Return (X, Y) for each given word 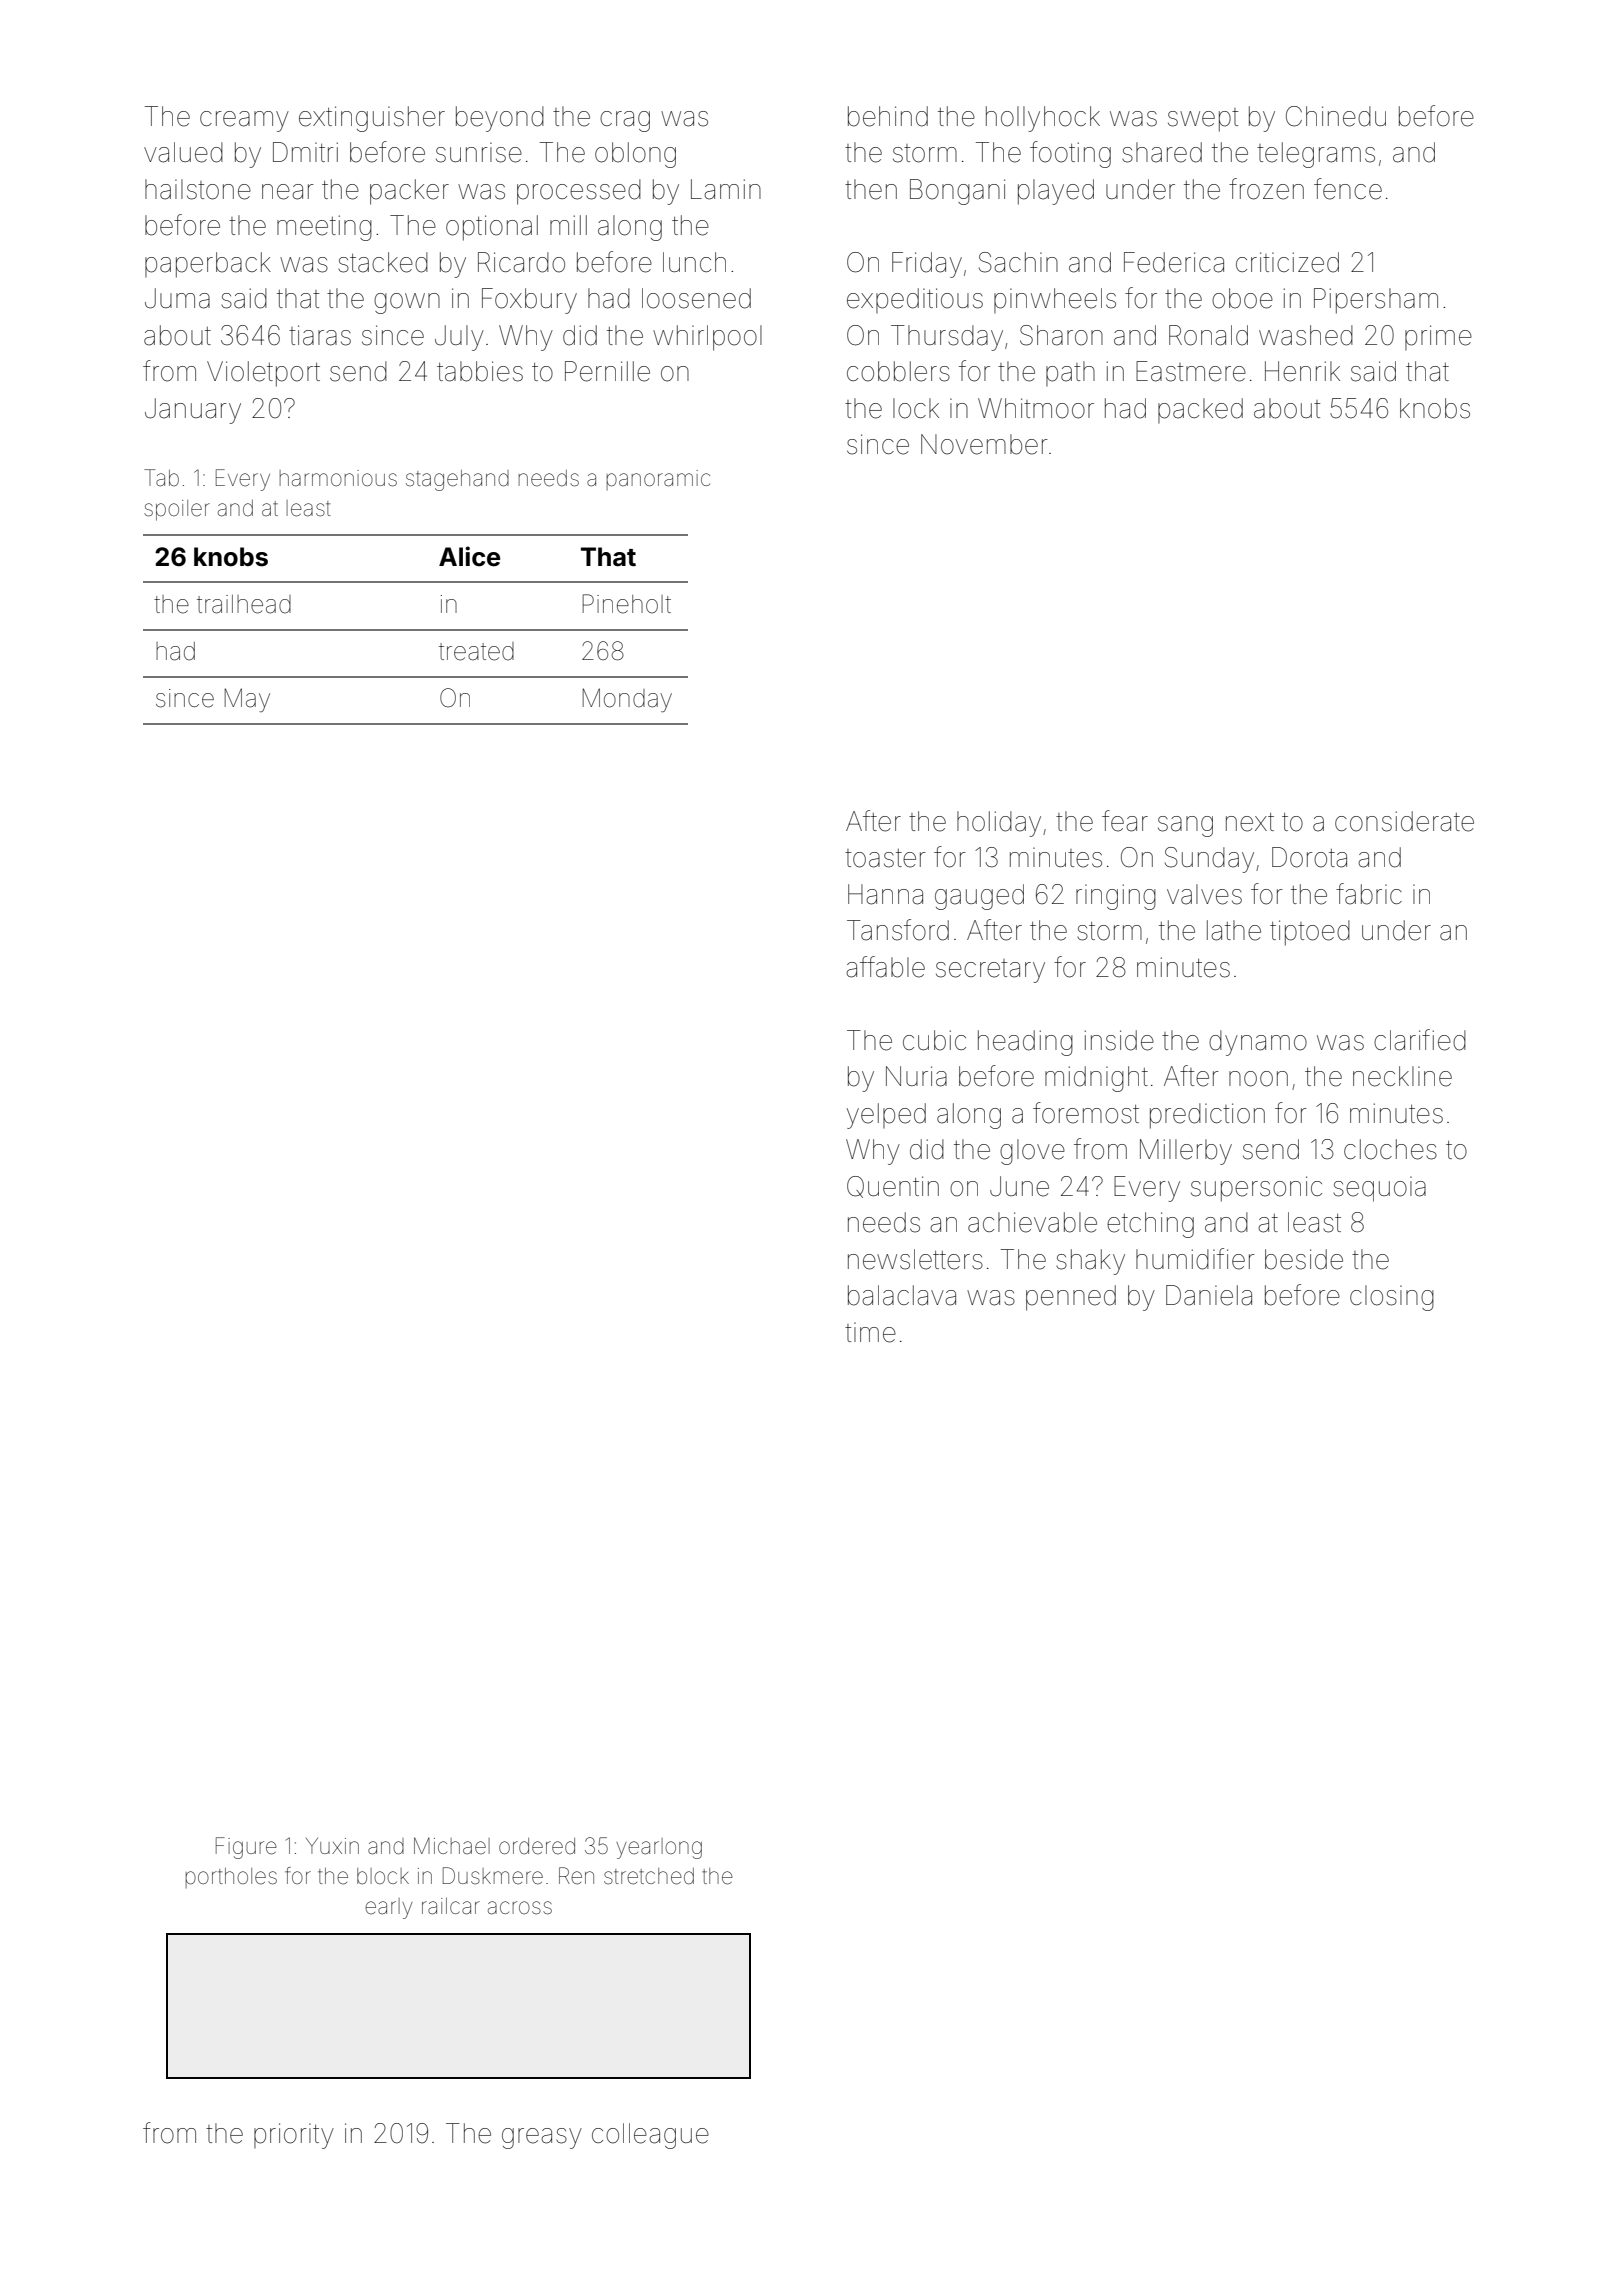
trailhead (244, 604)
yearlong (659, 1848)
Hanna (885, 894)
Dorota (1309, 857)
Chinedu (1336, 116)
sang (1185, 826)
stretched (649, 1876)
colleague (650, 2136)
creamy (244, 121)
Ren (576, 1876)
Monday (627, 700)
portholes (231, 1878)
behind (888, 116)
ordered (537, 1846)
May (247, 700)
